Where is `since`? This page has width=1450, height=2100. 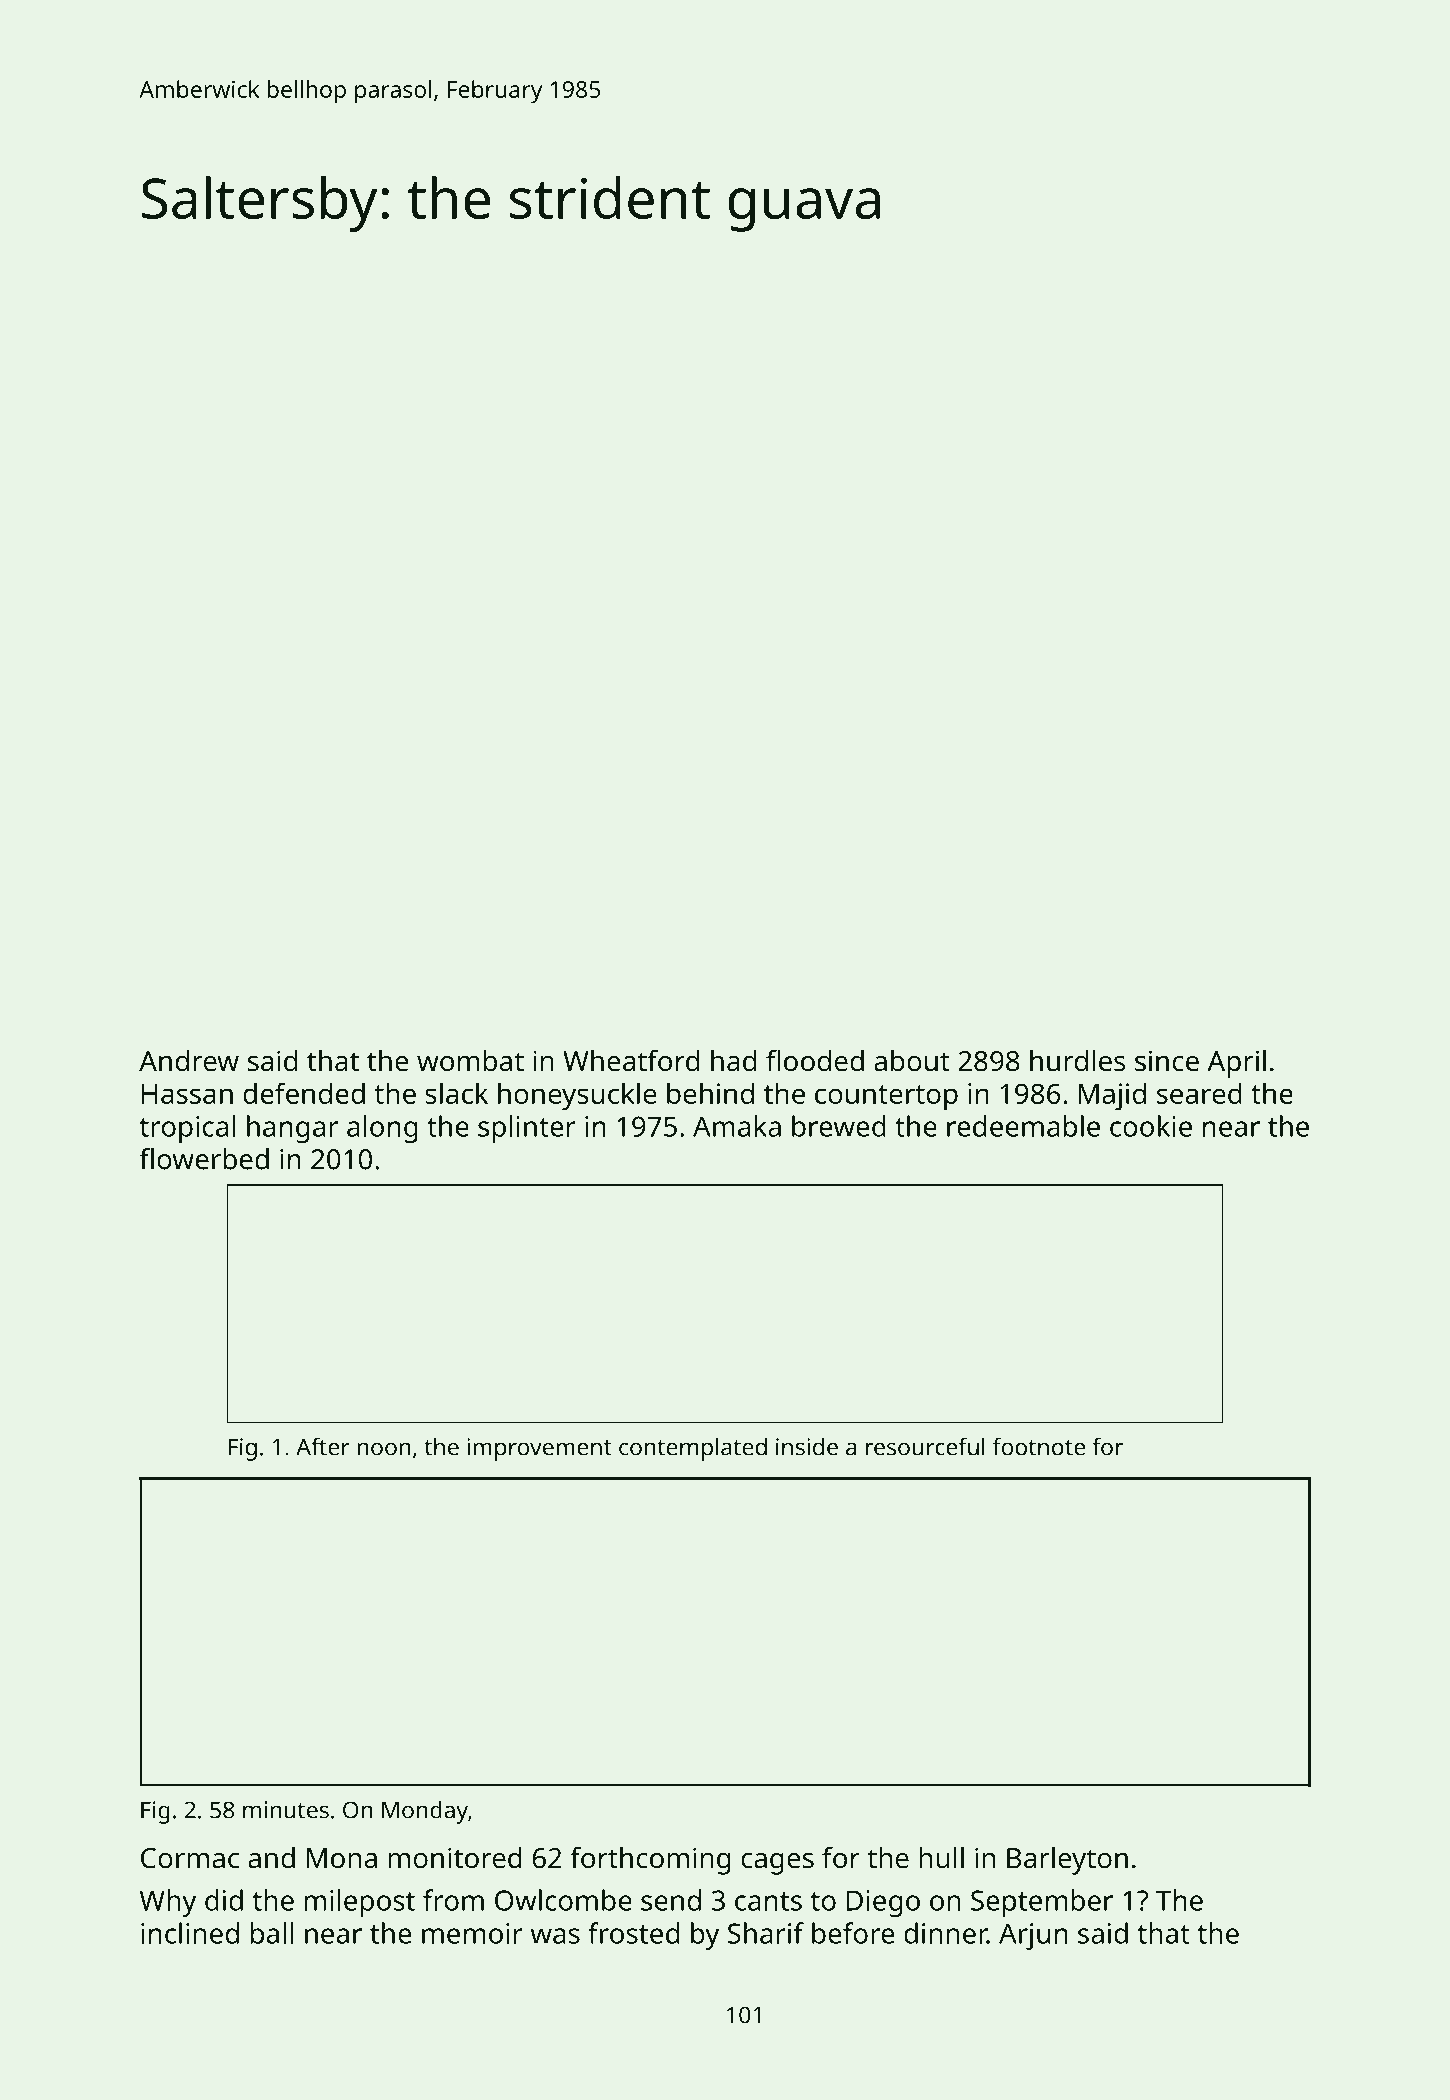
since is located at coordinates (1167, 1061).
